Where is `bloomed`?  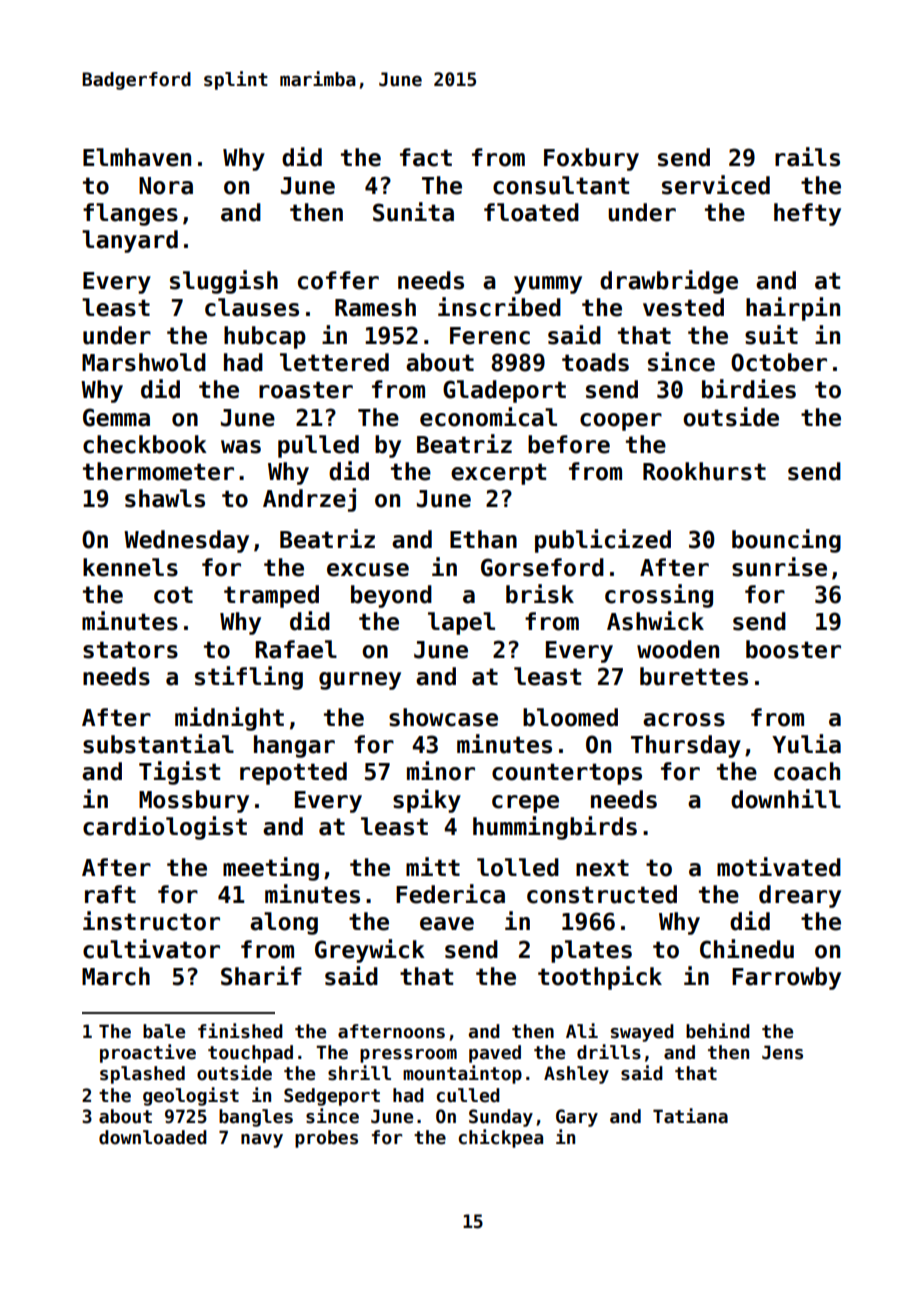
bloomed is located at coordinates (570, 717).
